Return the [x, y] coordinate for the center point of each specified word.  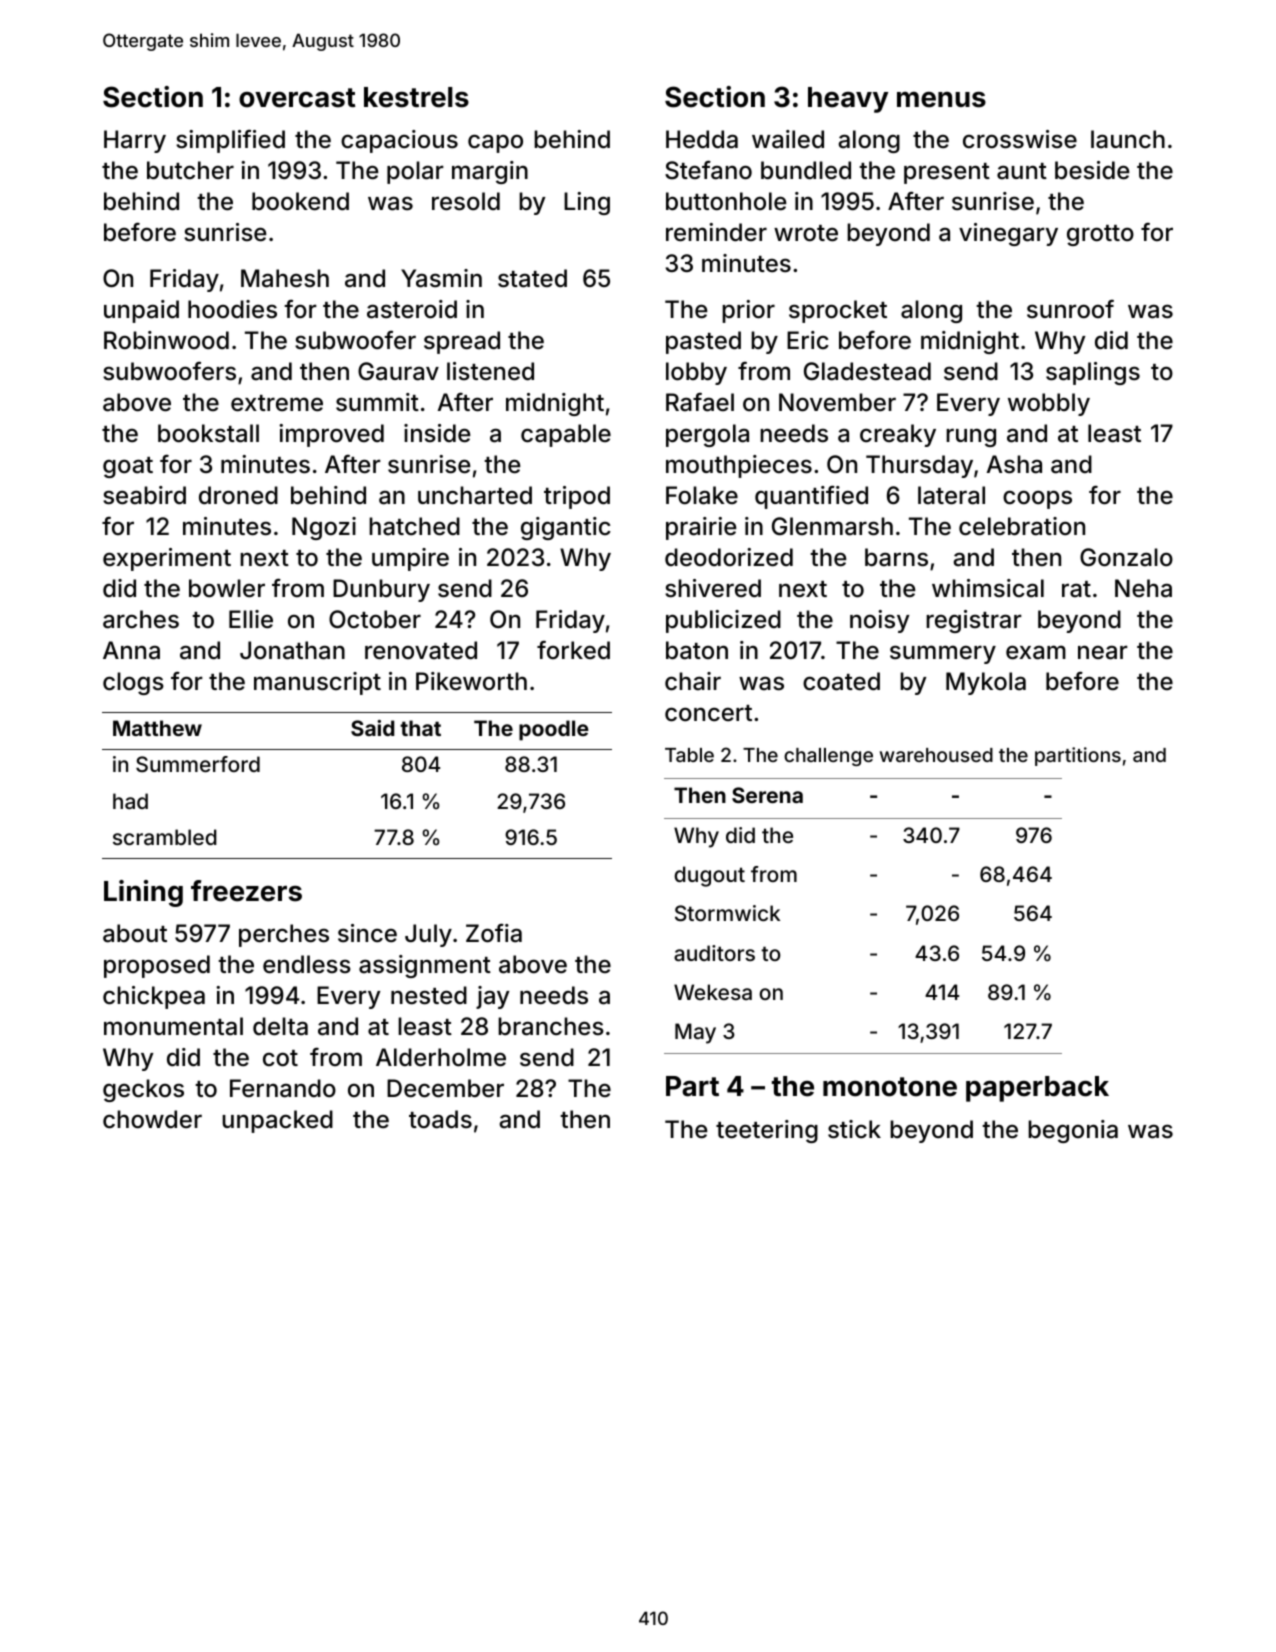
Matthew [157, 728]
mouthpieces [739, 466]
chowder [152, 1119]
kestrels [416, 97]
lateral [951, 495]
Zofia [494, 933]
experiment [167, 559]
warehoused [936, 755]
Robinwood [166, 340]
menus [941, 99]
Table [689, 755]
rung [971, 437]
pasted [703, 342]
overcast [297, 98]
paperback [1037, 1089]
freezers [246, 891]
